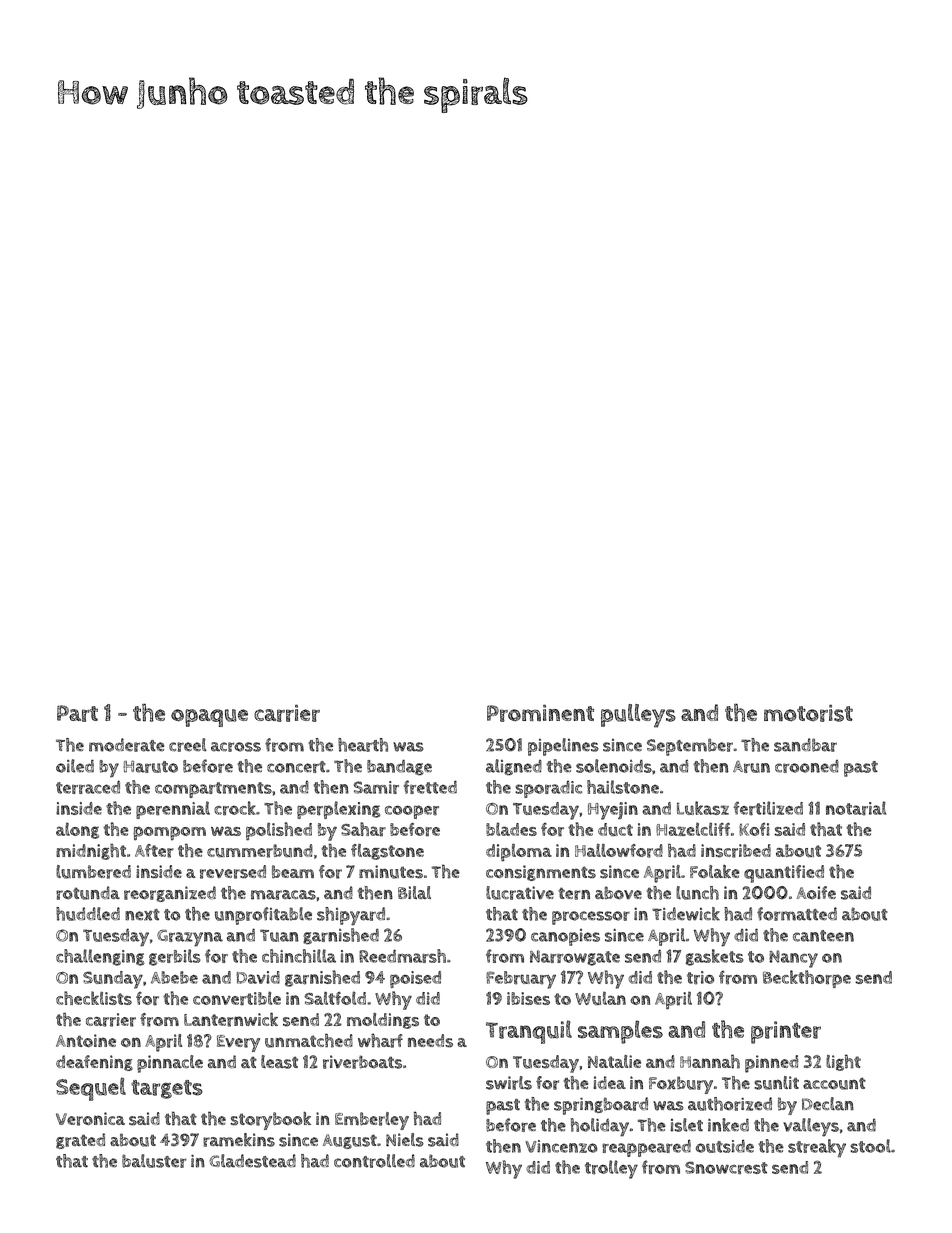  Describe the element at coordinates (703, 808) in the screenshot. I see `Lukasz` at that location.
